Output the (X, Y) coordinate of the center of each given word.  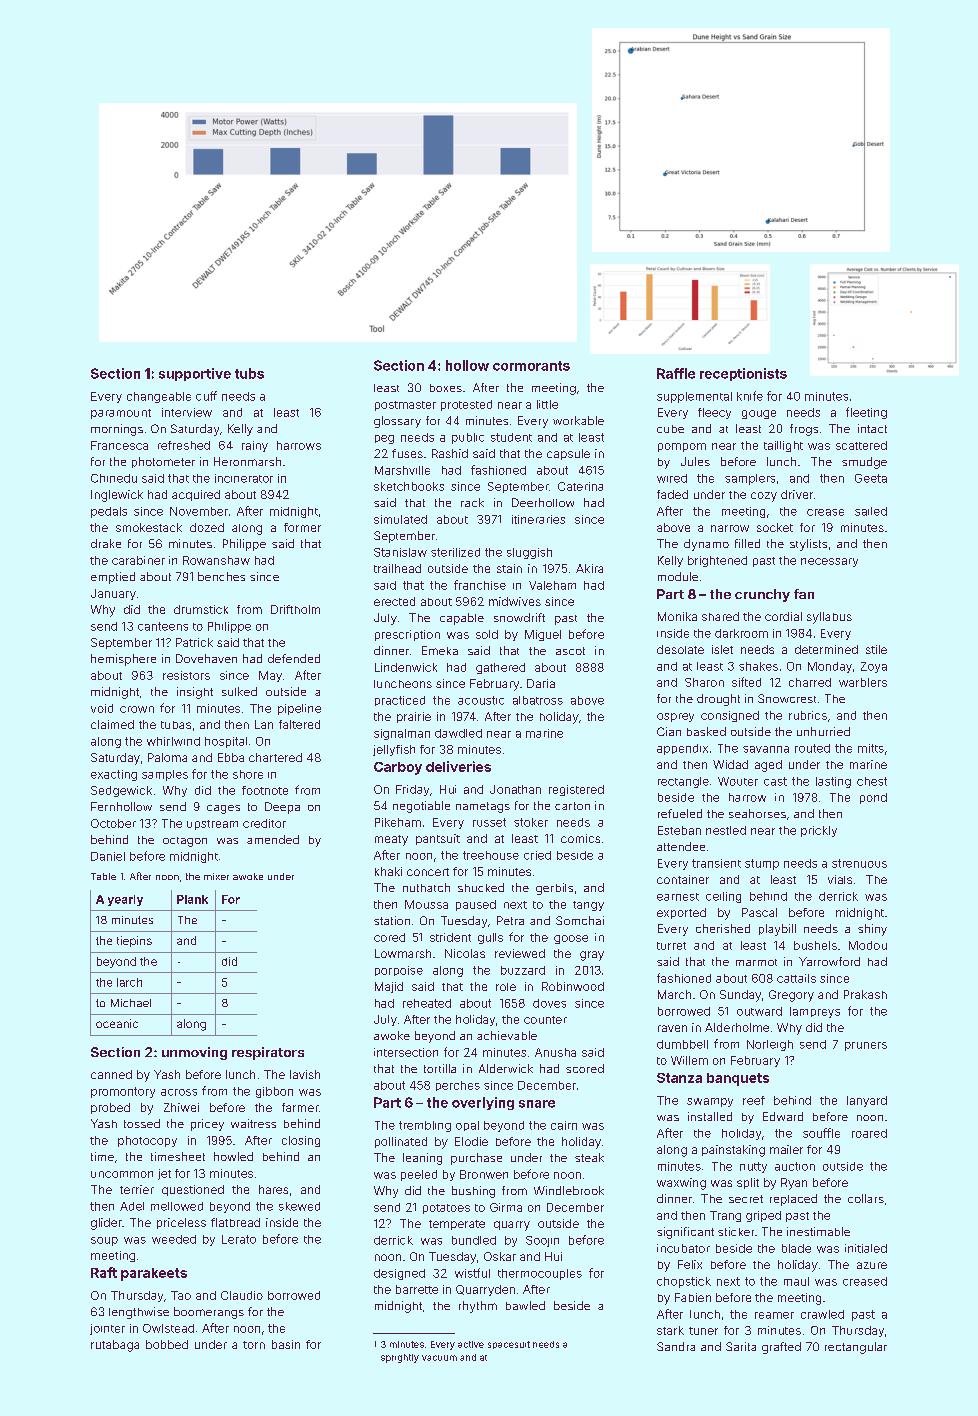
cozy (764, 497)
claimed (112, 724)
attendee (681, 846)
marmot (756, 962)
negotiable (421, 807)
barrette (417, 1289)
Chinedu (114, 478)
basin (286, 1344)
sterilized (455, 552)
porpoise (399, 971)
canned (111, 1074)
